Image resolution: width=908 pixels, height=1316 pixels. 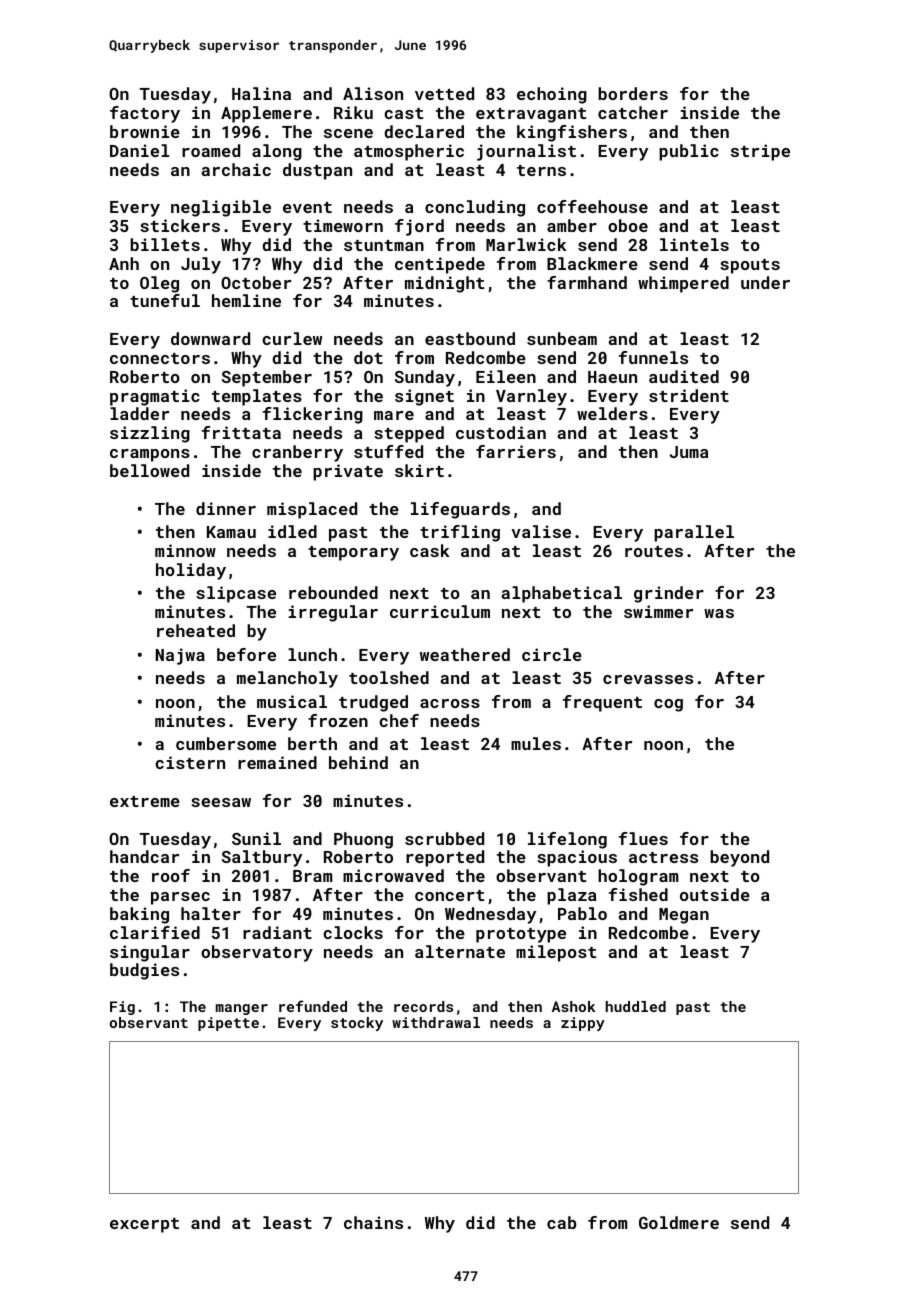 What do you see at coordinates (373, 1222) in the screenshot?
I see `chains` at bounding box center [373, 1222].
